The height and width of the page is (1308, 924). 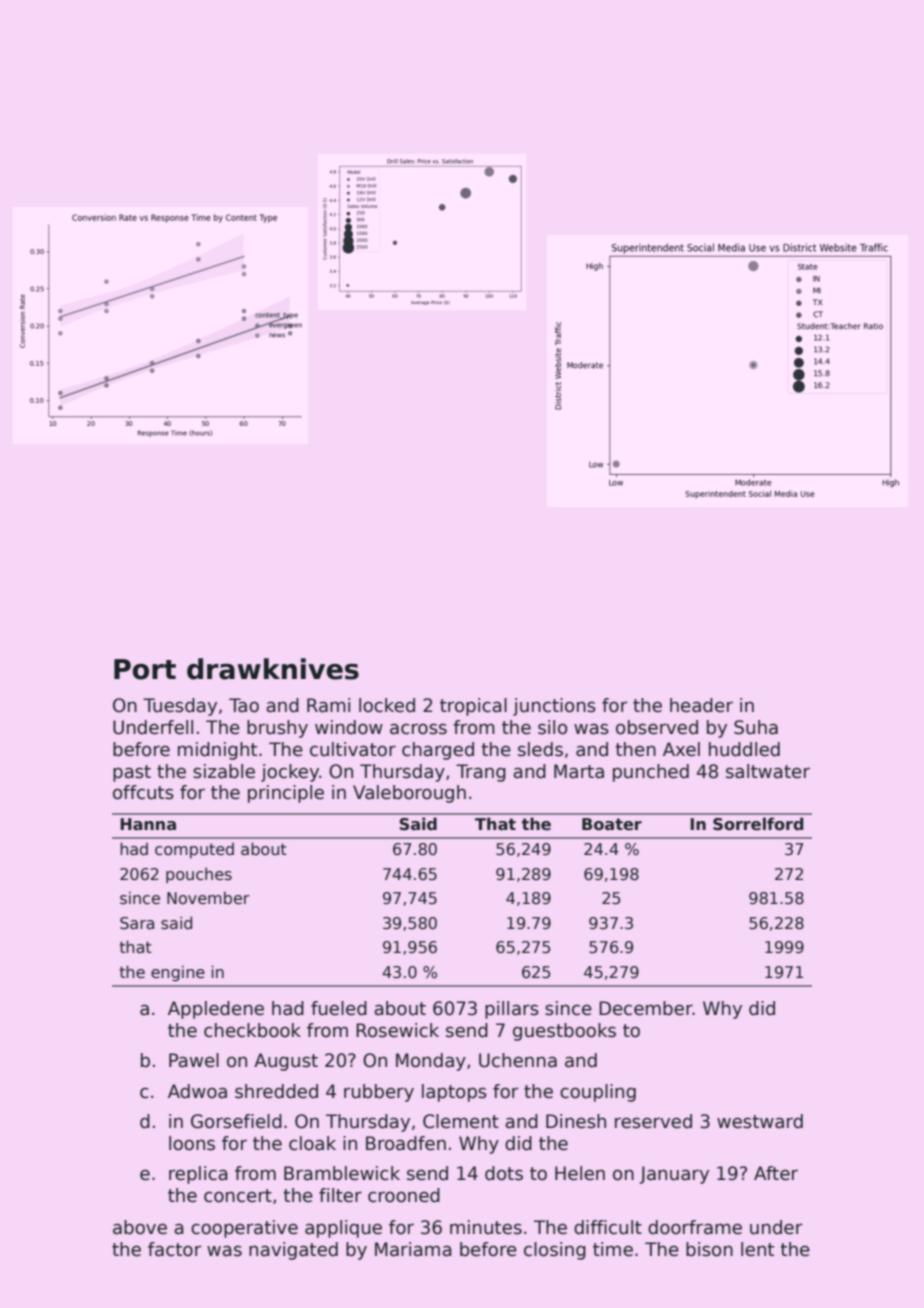 What do you see at coordinates (244, 705) in the page?
I see `Tao` at bounding box center [244, 705].
